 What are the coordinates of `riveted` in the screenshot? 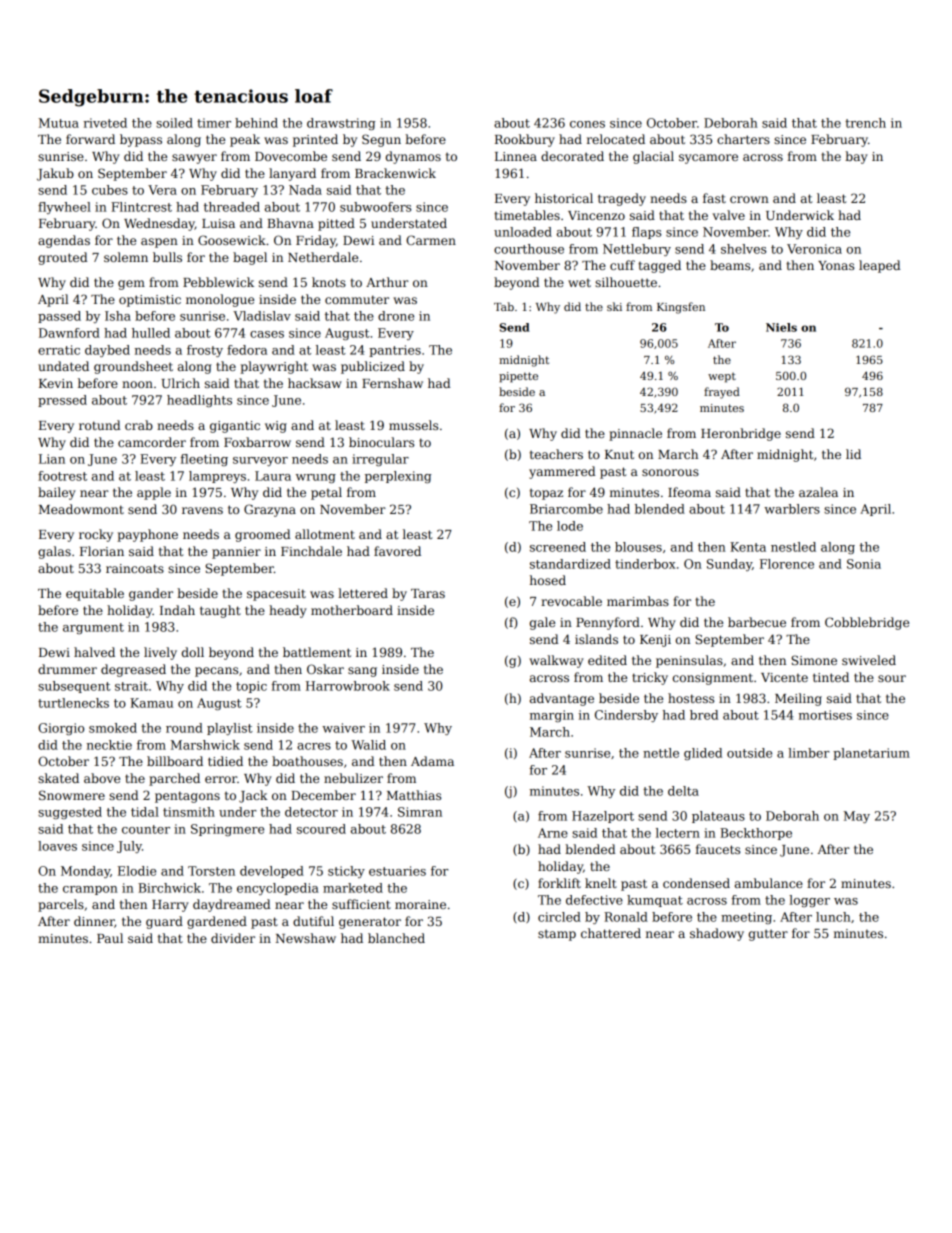 It's located at (105, 123).
